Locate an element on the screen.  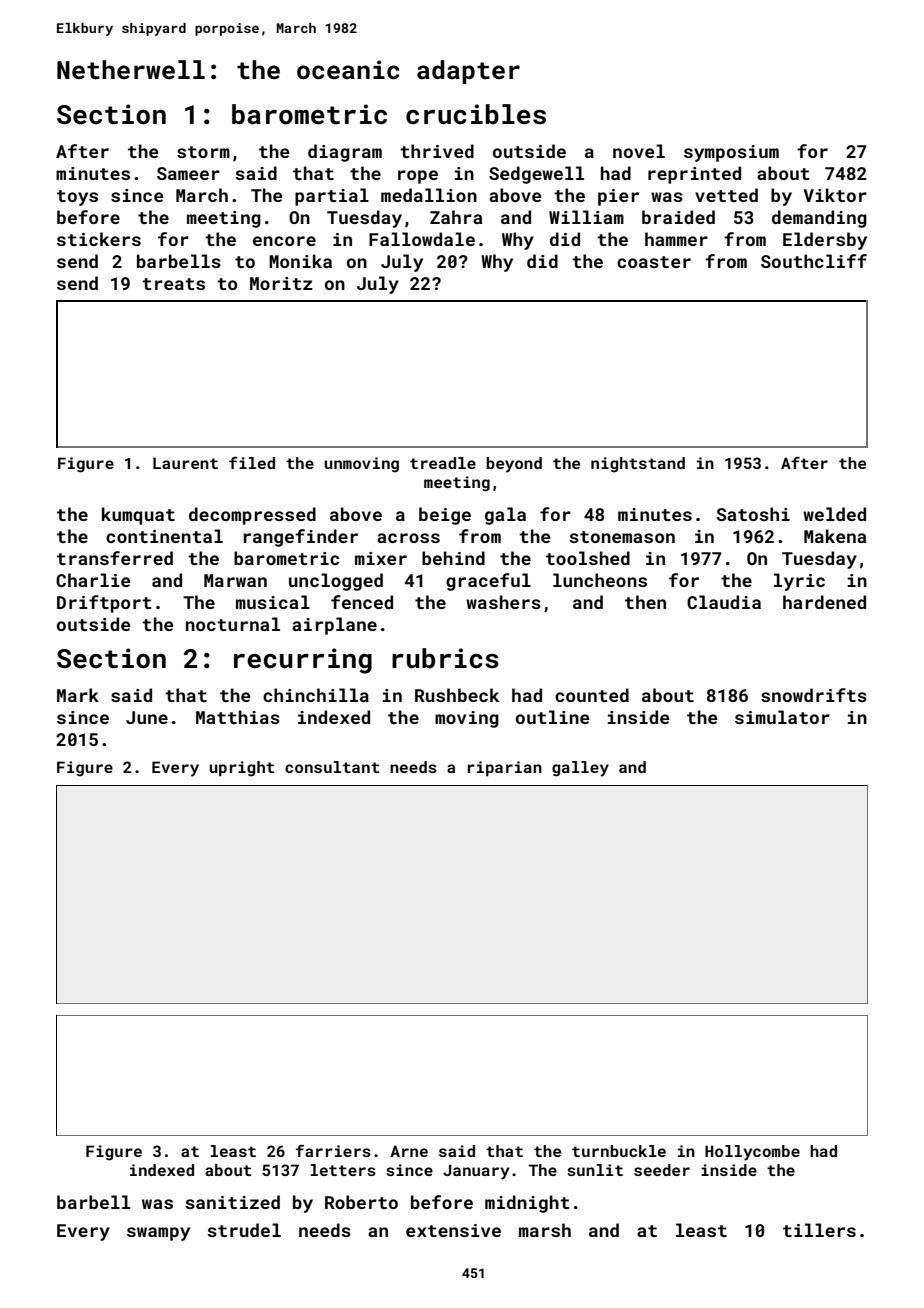
coaster is located at coordinates (654, 262).
